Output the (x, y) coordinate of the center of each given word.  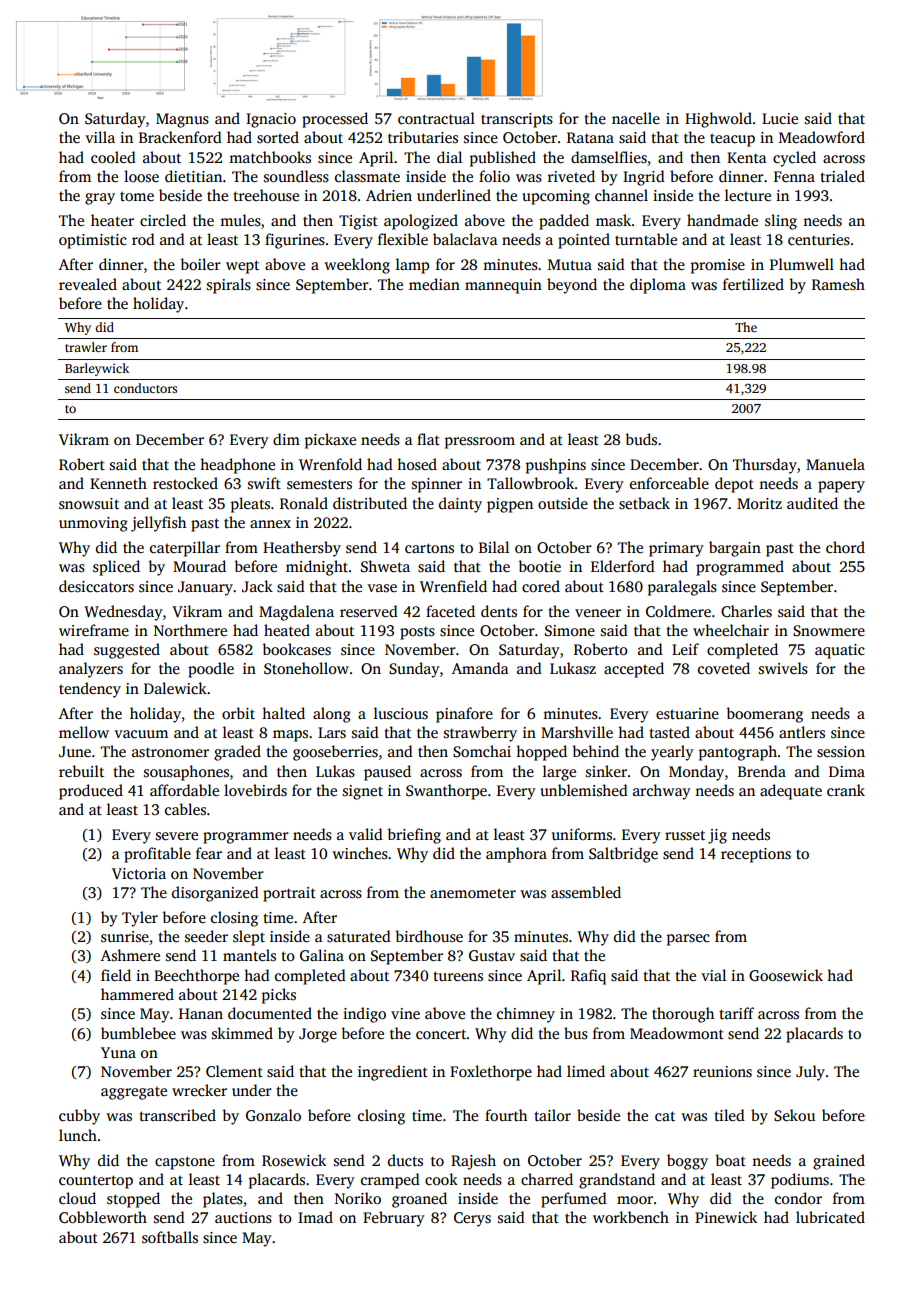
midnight (317, 568)
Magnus (182, 120)
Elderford (623, 566)
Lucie (780, 118)
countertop (96, 1182)
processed (335, 120)
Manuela (835, 464)
